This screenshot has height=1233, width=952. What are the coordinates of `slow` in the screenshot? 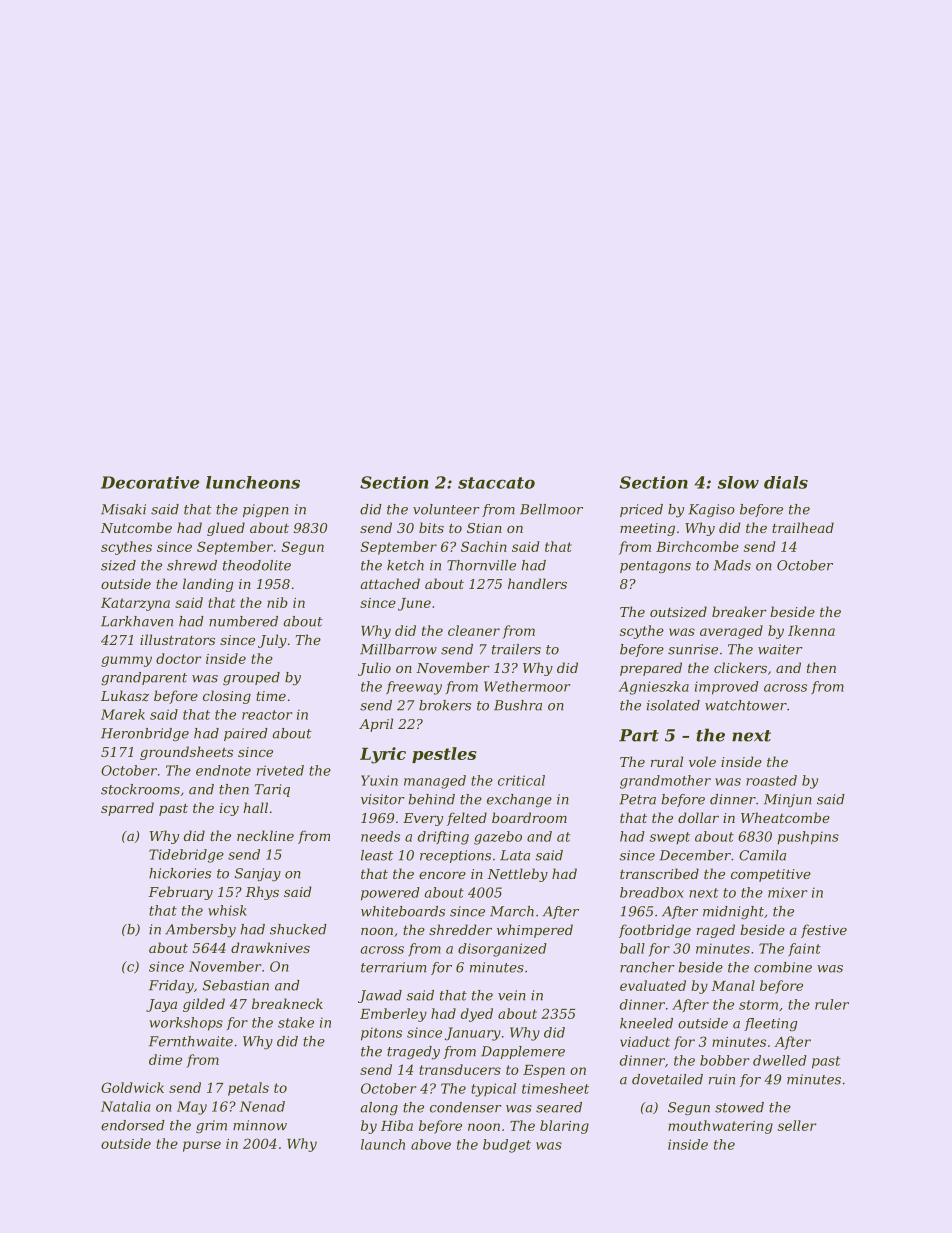 It's located at (738, 482).
